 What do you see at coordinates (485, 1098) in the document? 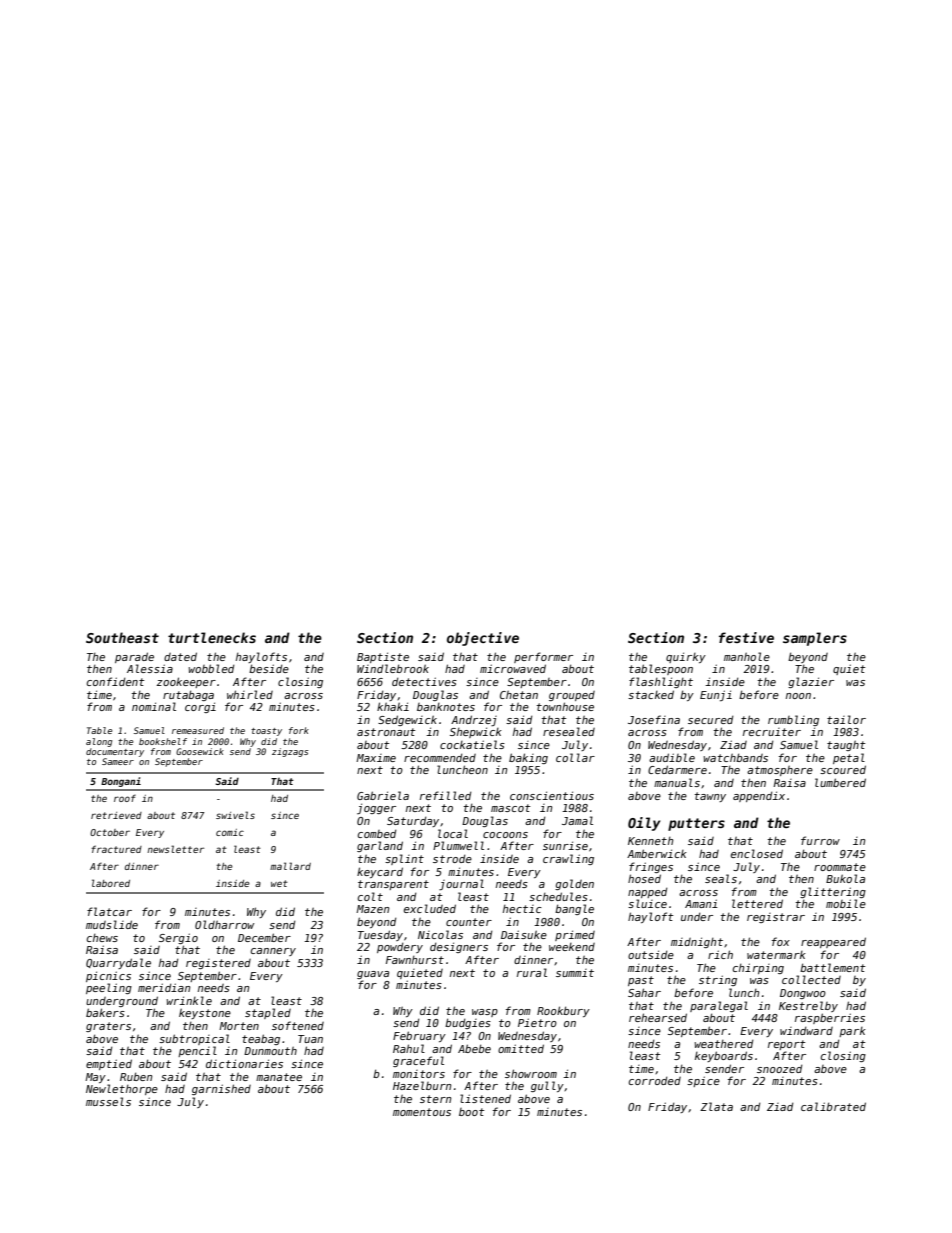
I see `listened` at bounding box center [485, 1098].
